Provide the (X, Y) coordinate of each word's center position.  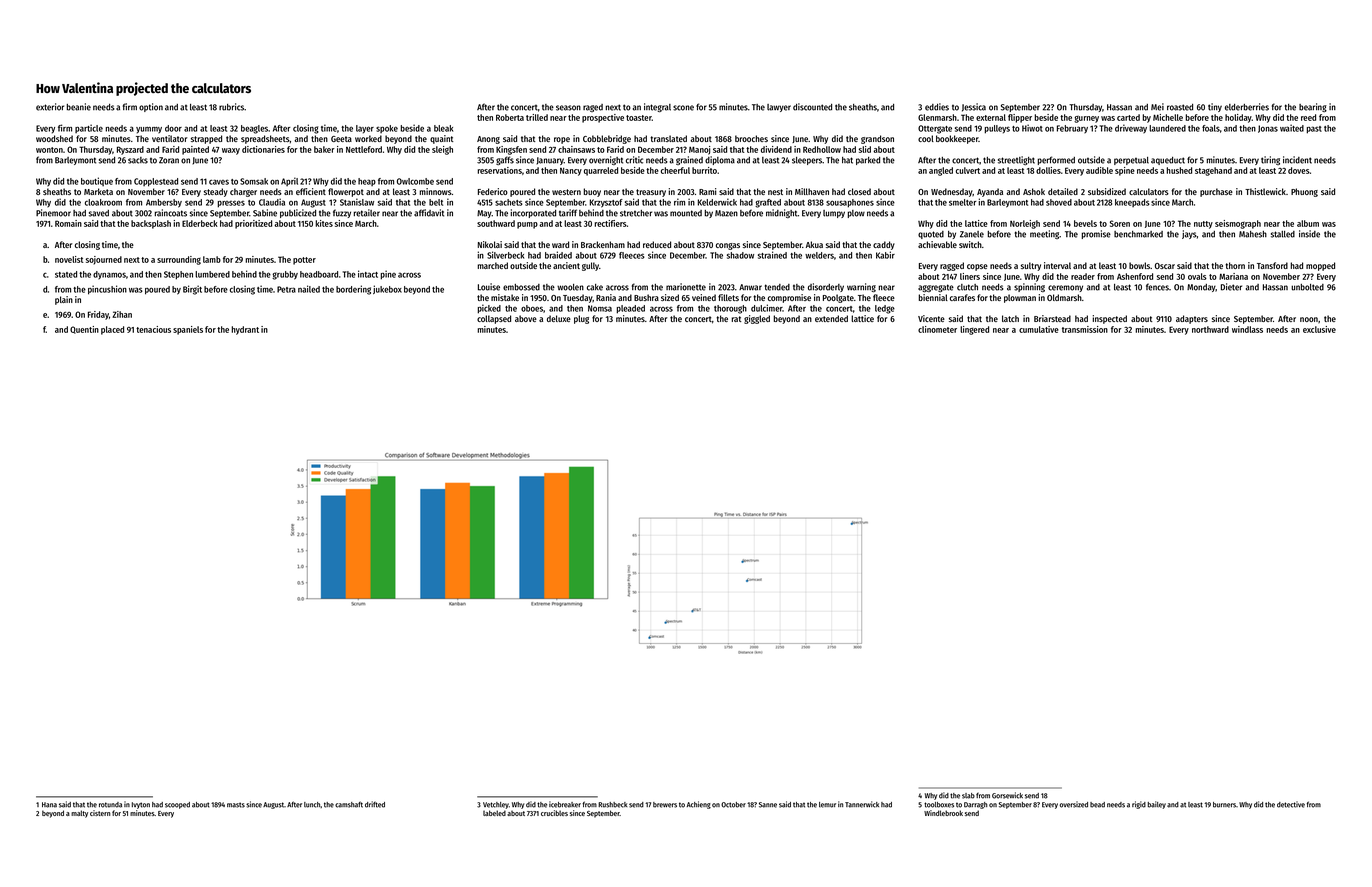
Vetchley (496, 805)
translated (668, 138)
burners (1224, 805)
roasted (1180, 107)
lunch (312, 805)
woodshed (54, 138)
